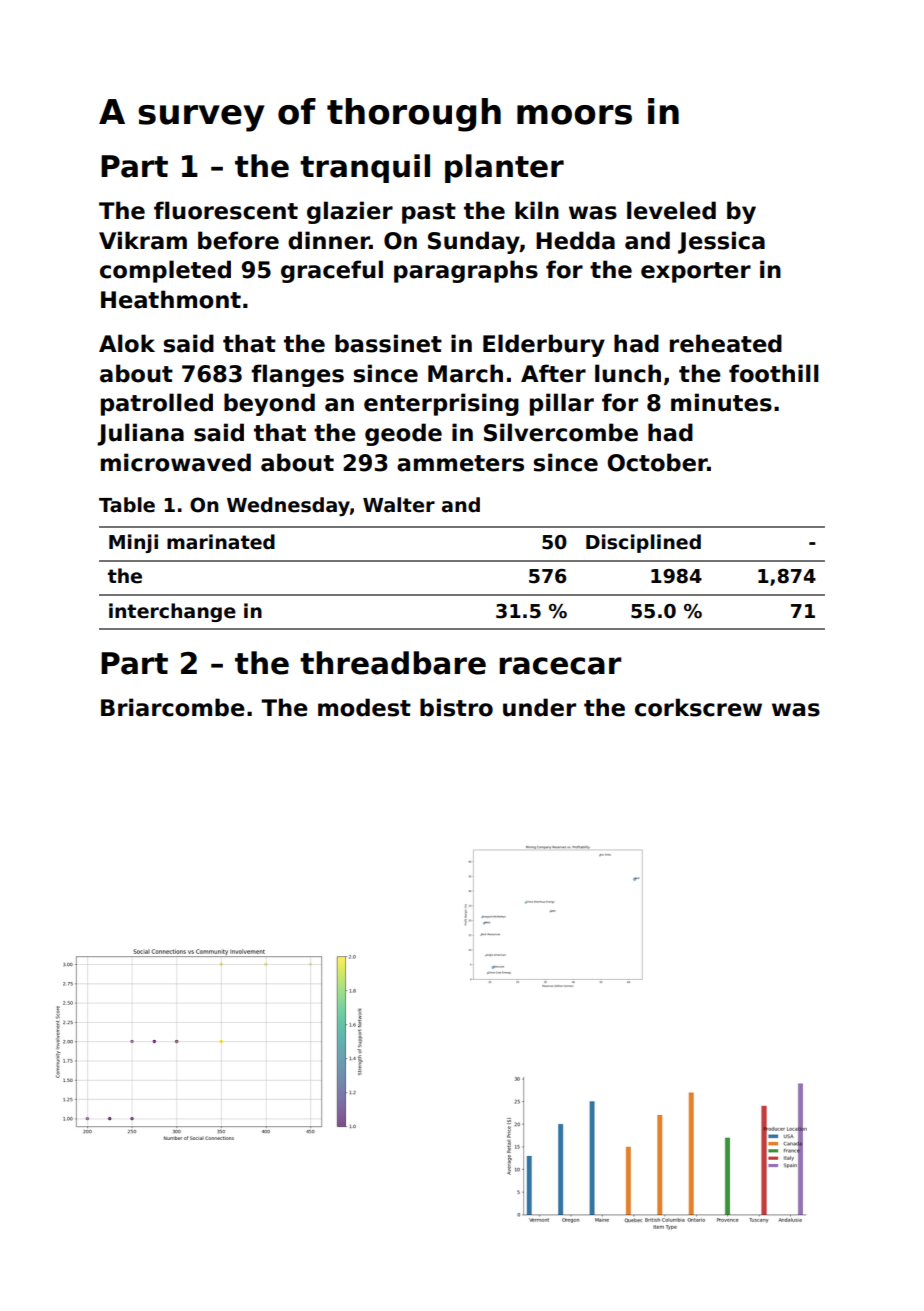  Describe the element at coordinates (544, 345) in the screenshot. I see `Elderbury` at that location.
